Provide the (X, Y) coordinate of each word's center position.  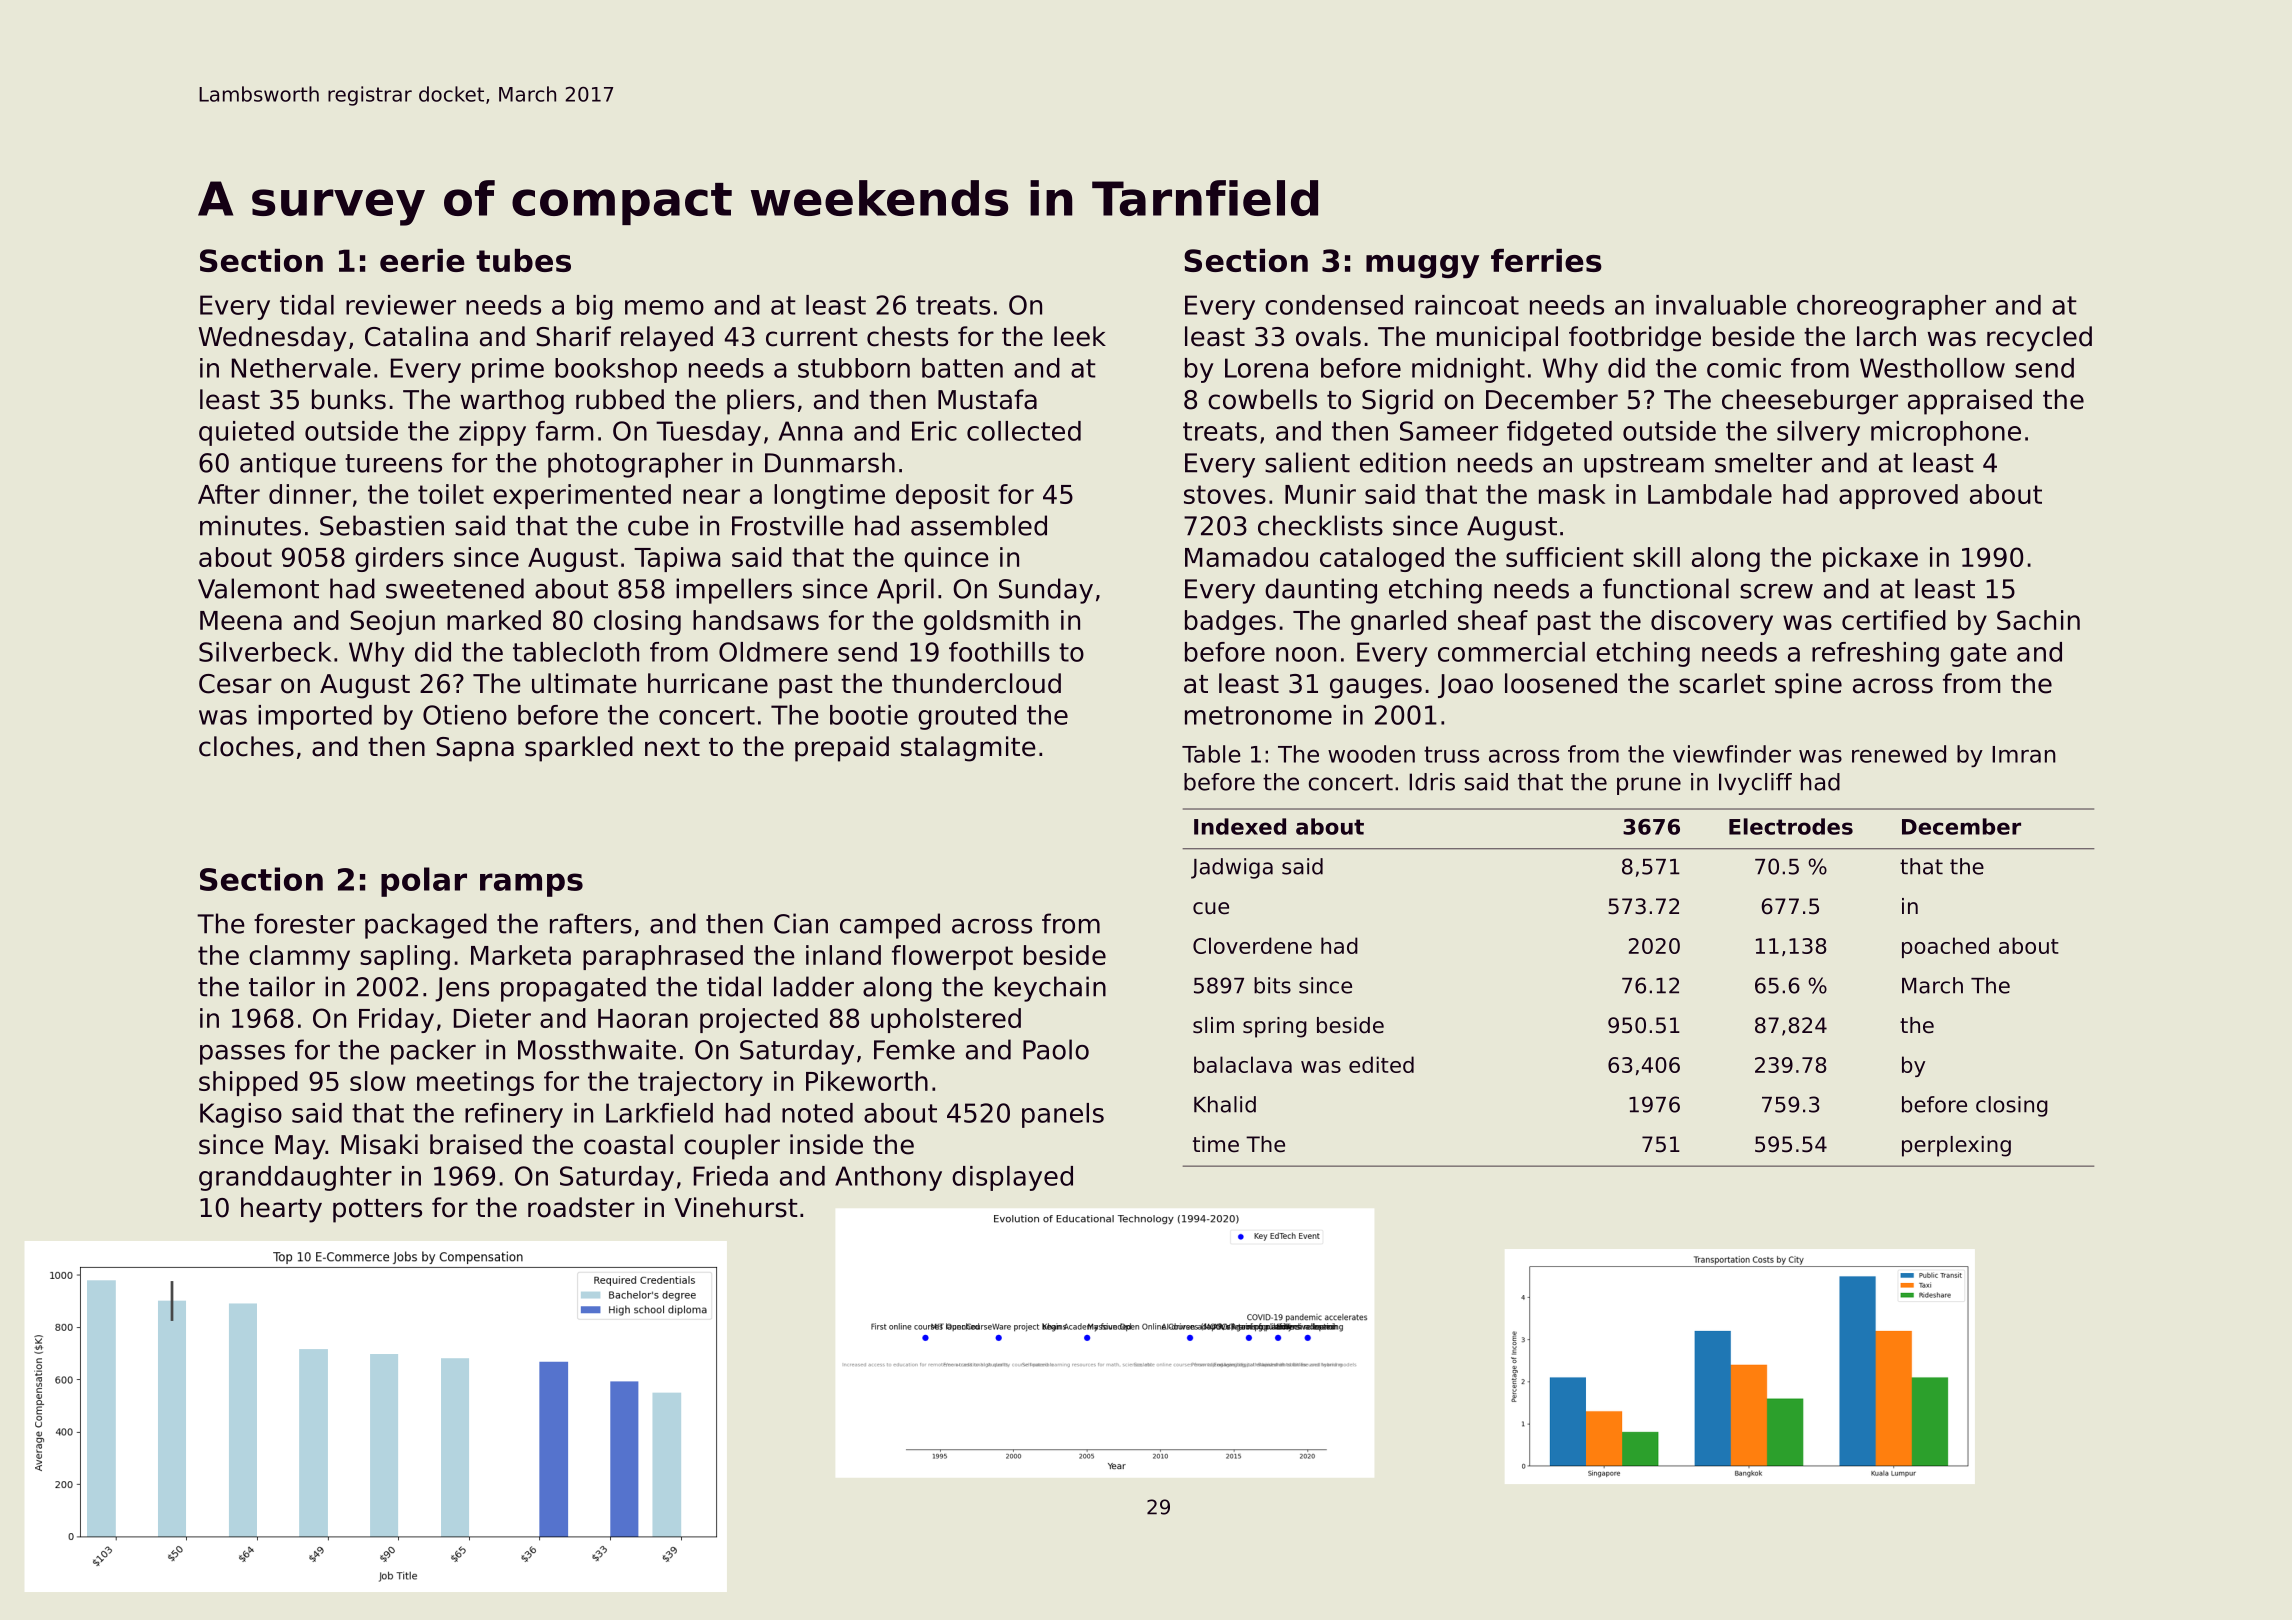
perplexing (1956, 1146)
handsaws (756, 620)
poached (1945, 947)
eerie (422, 260)
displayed (1012, 1178)
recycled (2039, 339)
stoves (1225, 494)
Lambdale (1710, 494)
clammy (299, 957)
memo (664, 307)
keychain (1050, 989)
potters (377, 1211)
